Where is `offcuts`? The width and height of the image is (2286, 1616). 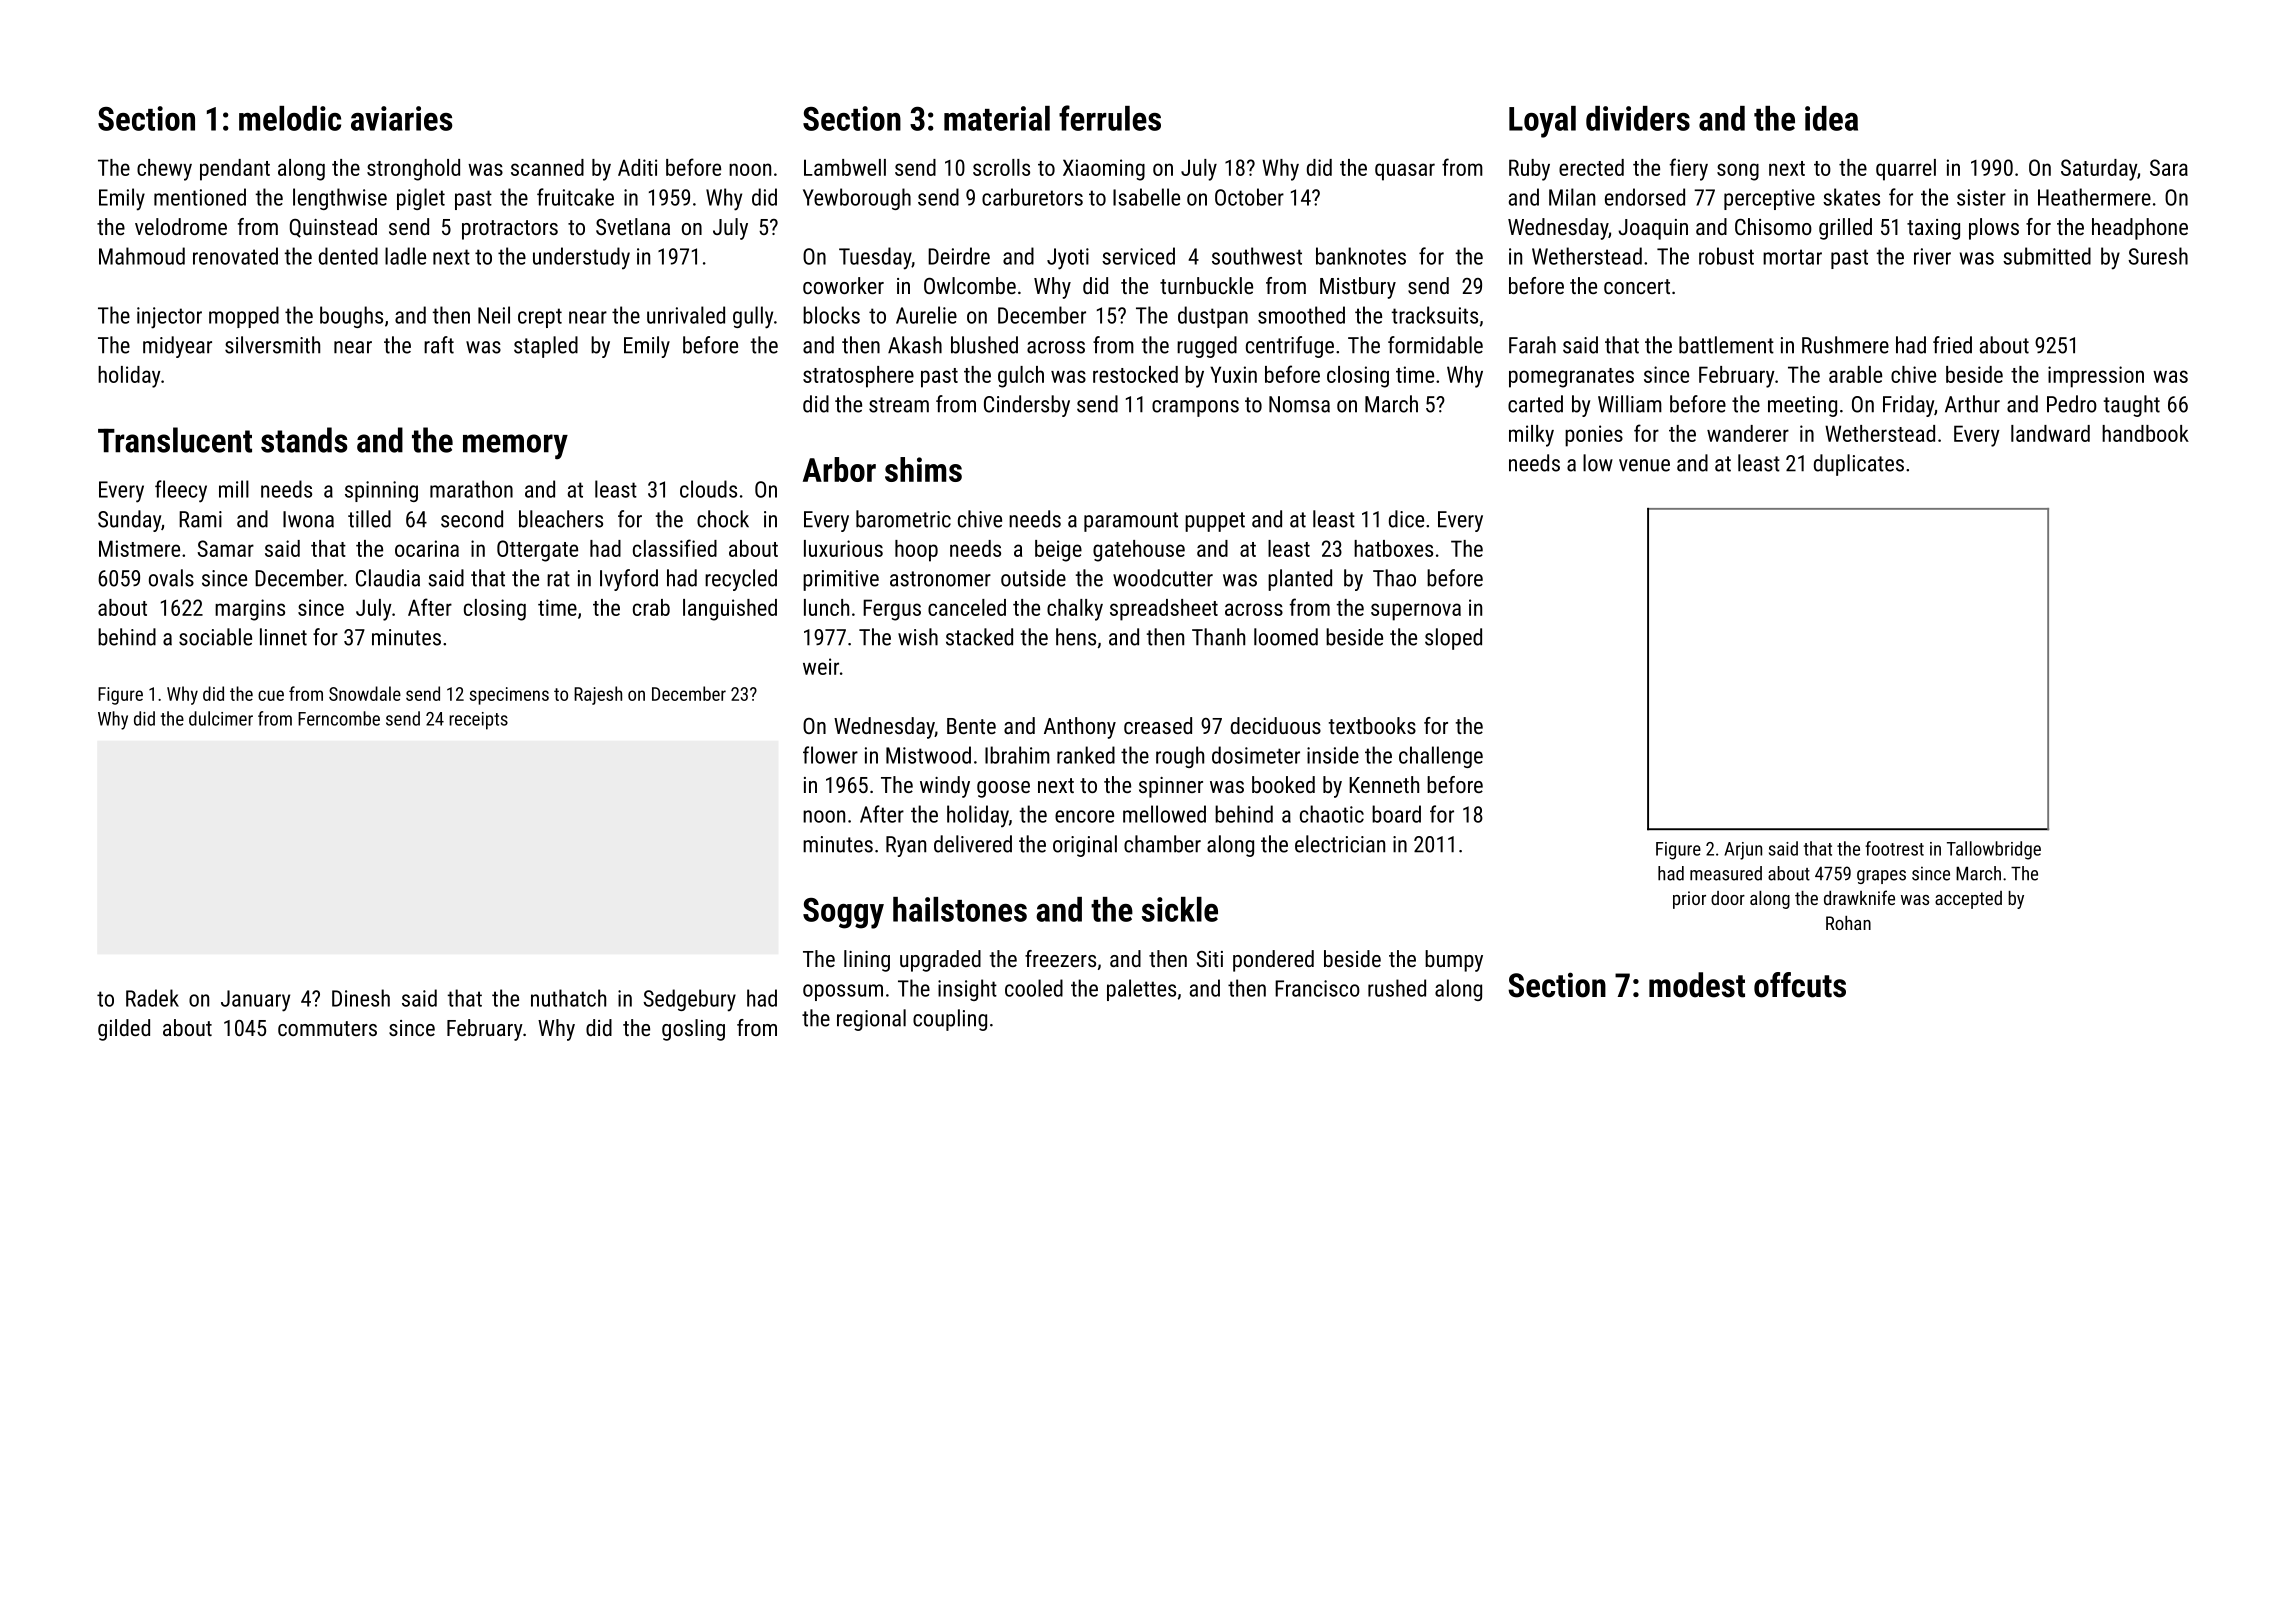
offcuts is located at coordinates (1800, 985).
